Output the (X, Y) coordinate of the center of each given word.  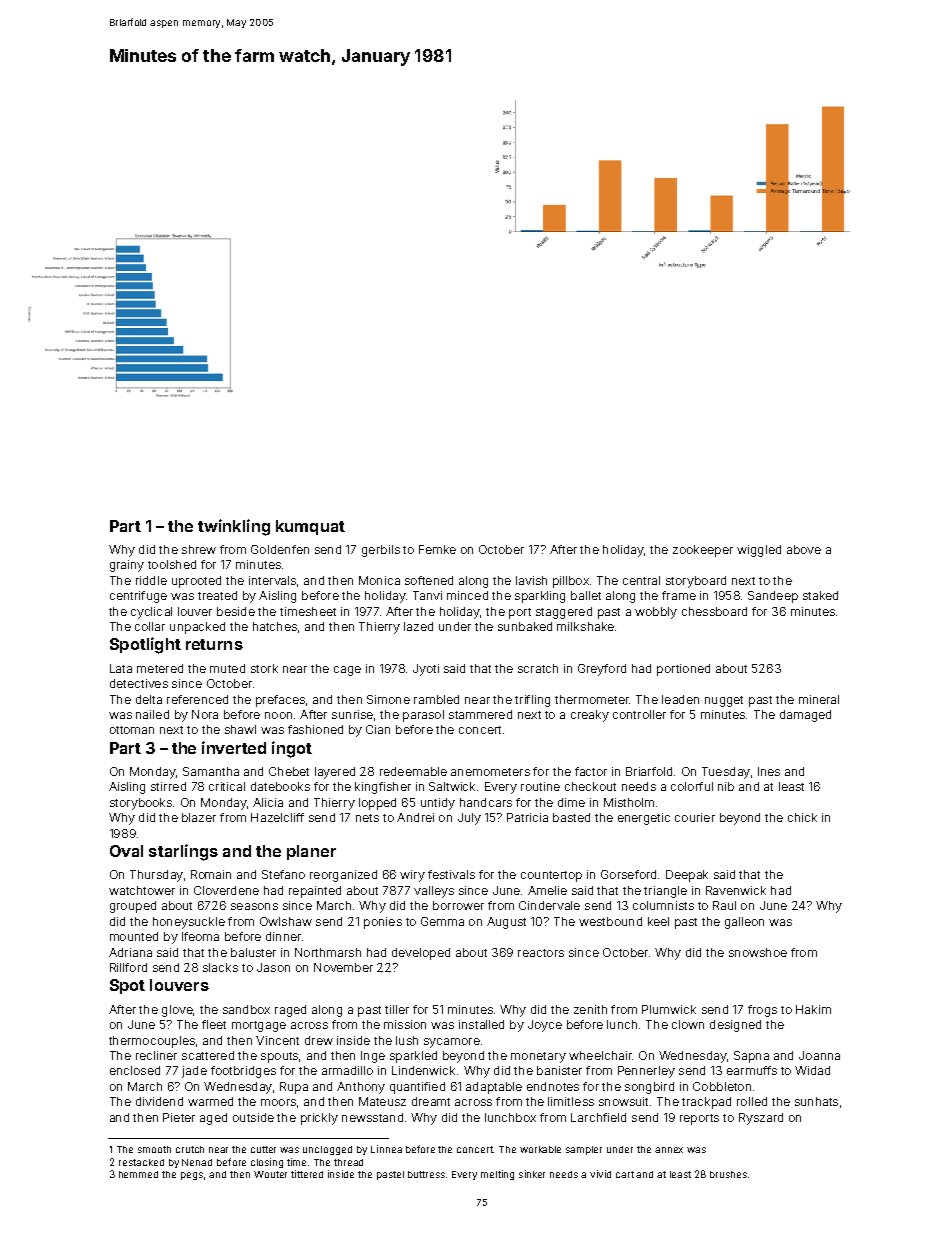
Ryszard (761, 1119)
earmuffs (752, 1070)
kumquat (310, 527)
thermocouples (152, 1042)
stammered (480, 714)
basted (571, 817)
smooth (154, 1149)
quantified (417, 1088)
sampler (584, 1150)
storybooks (141, 804)
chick (802, 817)
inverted (234, 747)
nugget (724, 701)
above (804, 549)
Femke (437, 549)
